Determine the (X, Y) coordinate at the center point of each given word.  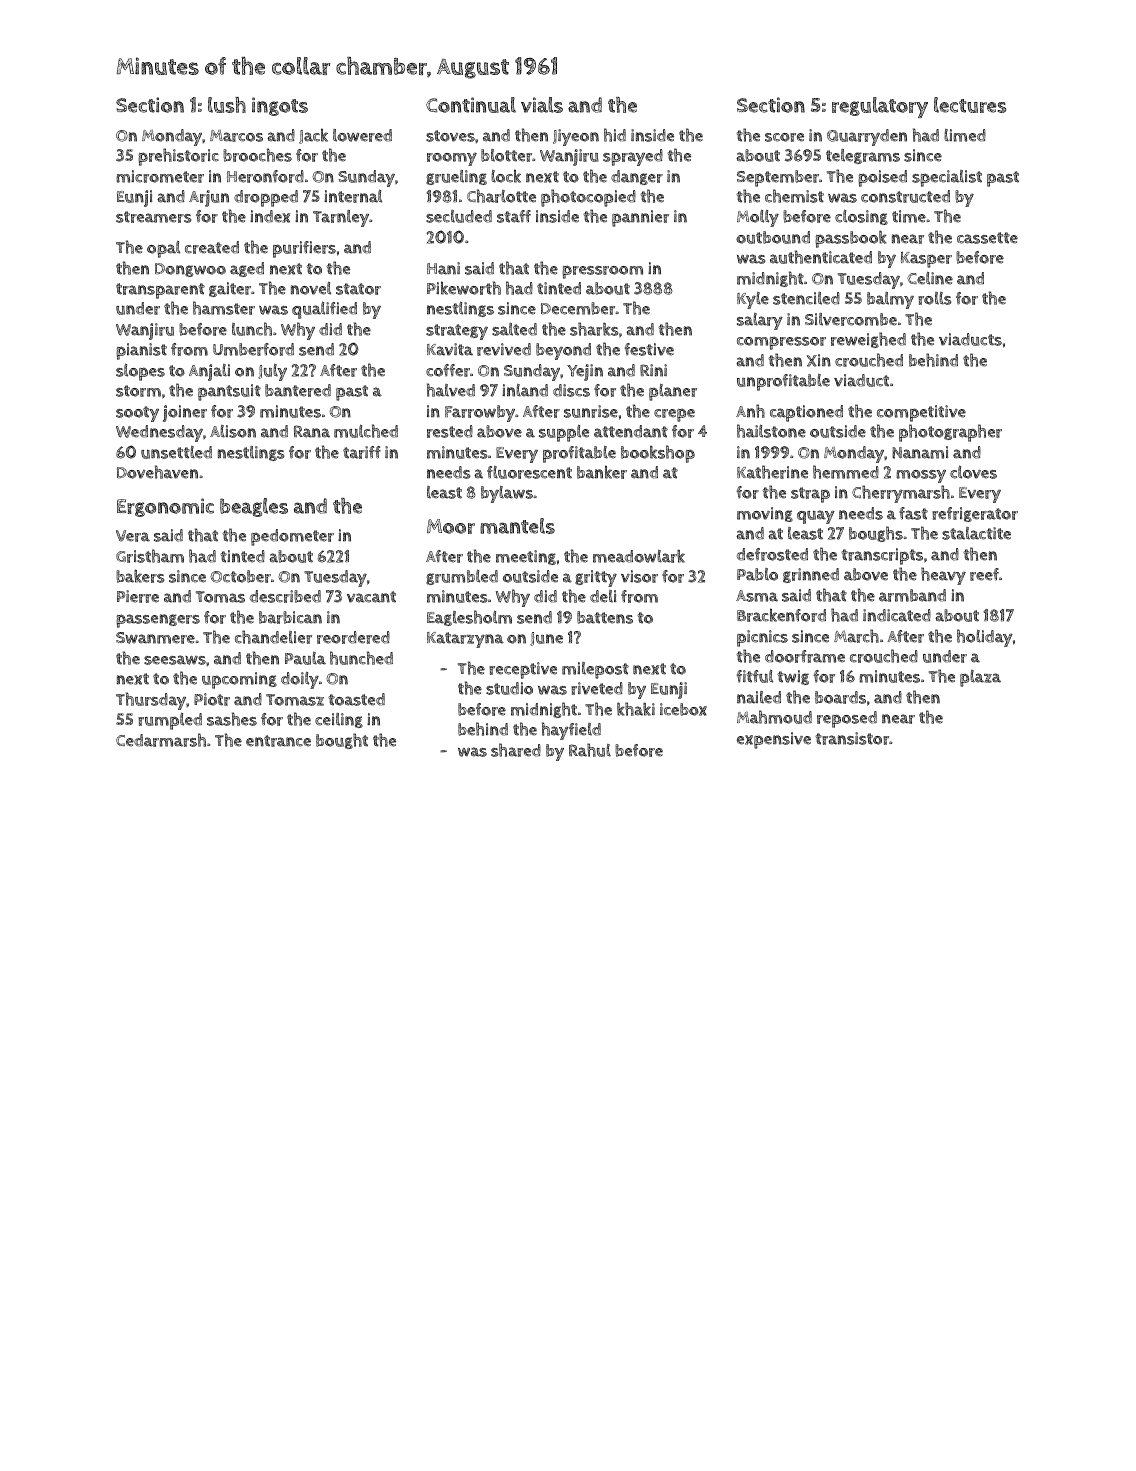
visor (639, 576)
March (856, 636)
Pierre (138, 596)
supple (564, 433)
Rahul (590, 750)
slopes (140, 372)
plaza (980, 678)
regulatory (880, 107)
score (784, 137)
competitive (921, 413)
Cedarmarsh (161, 740)
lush (227, 105)
